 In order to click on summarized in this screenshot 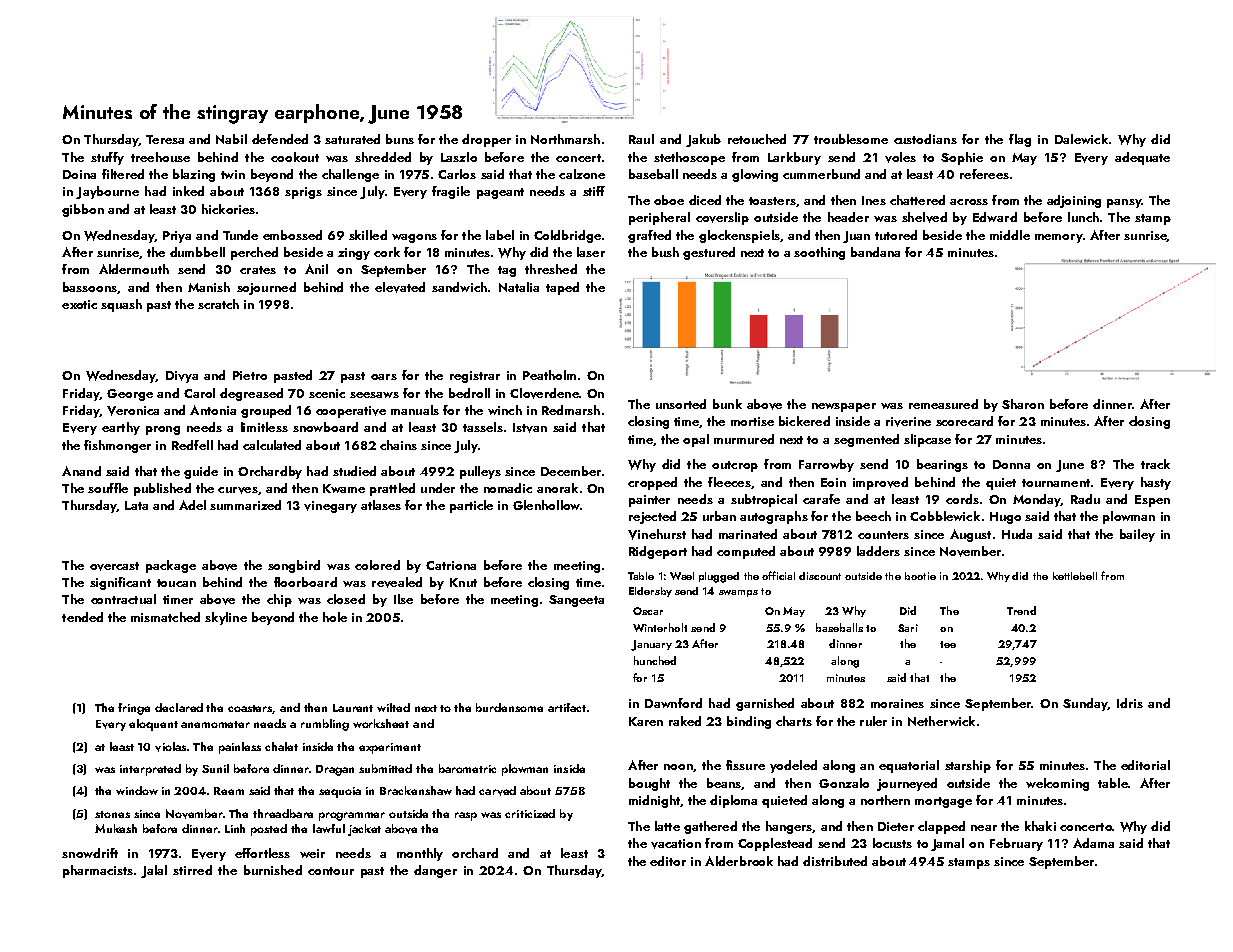, I will do `click(245, 505)`.
